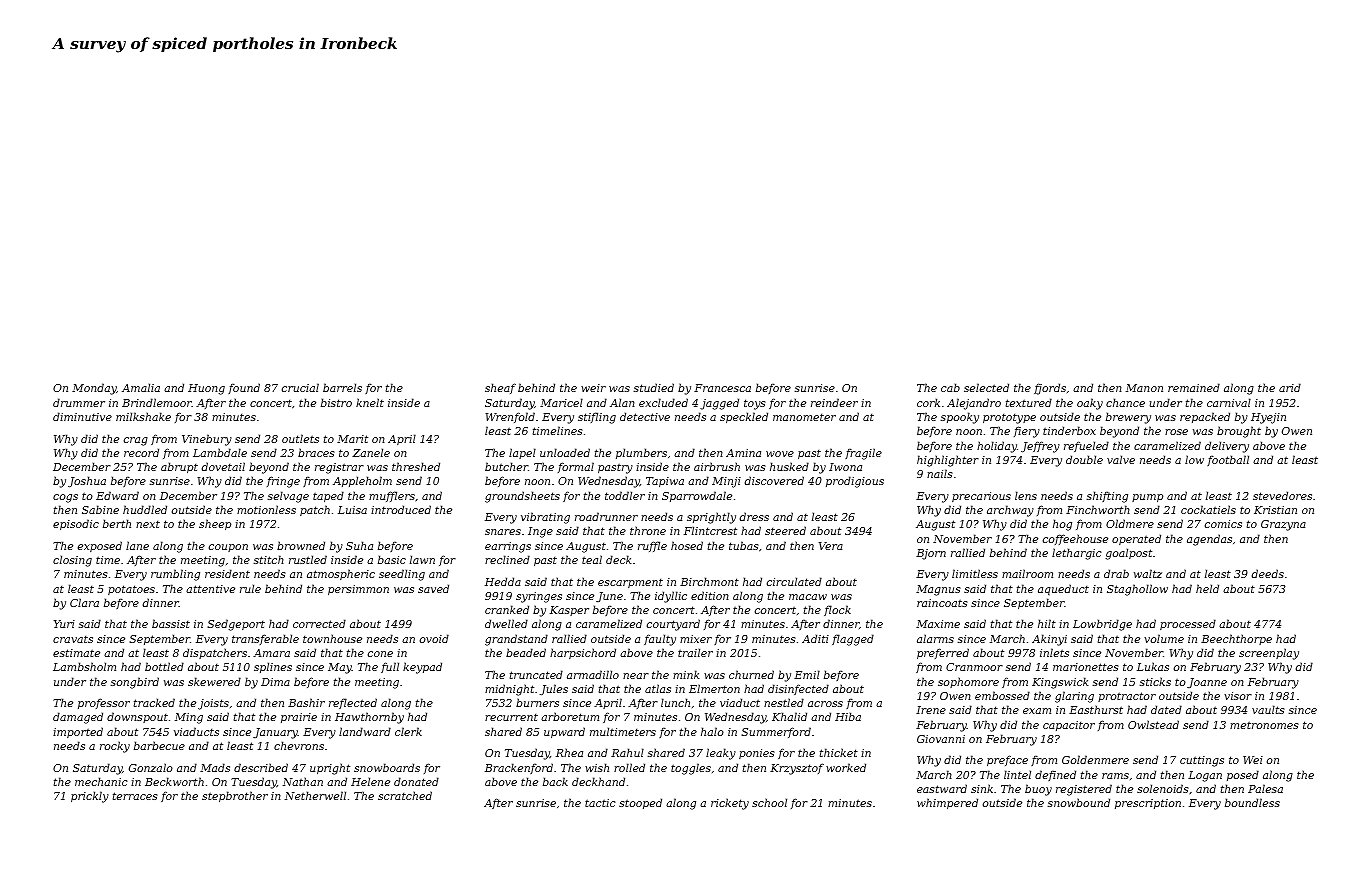  What do you see at coordinates (754, 516) in the document?
I see `dress` at bounding box center [754, 516].
